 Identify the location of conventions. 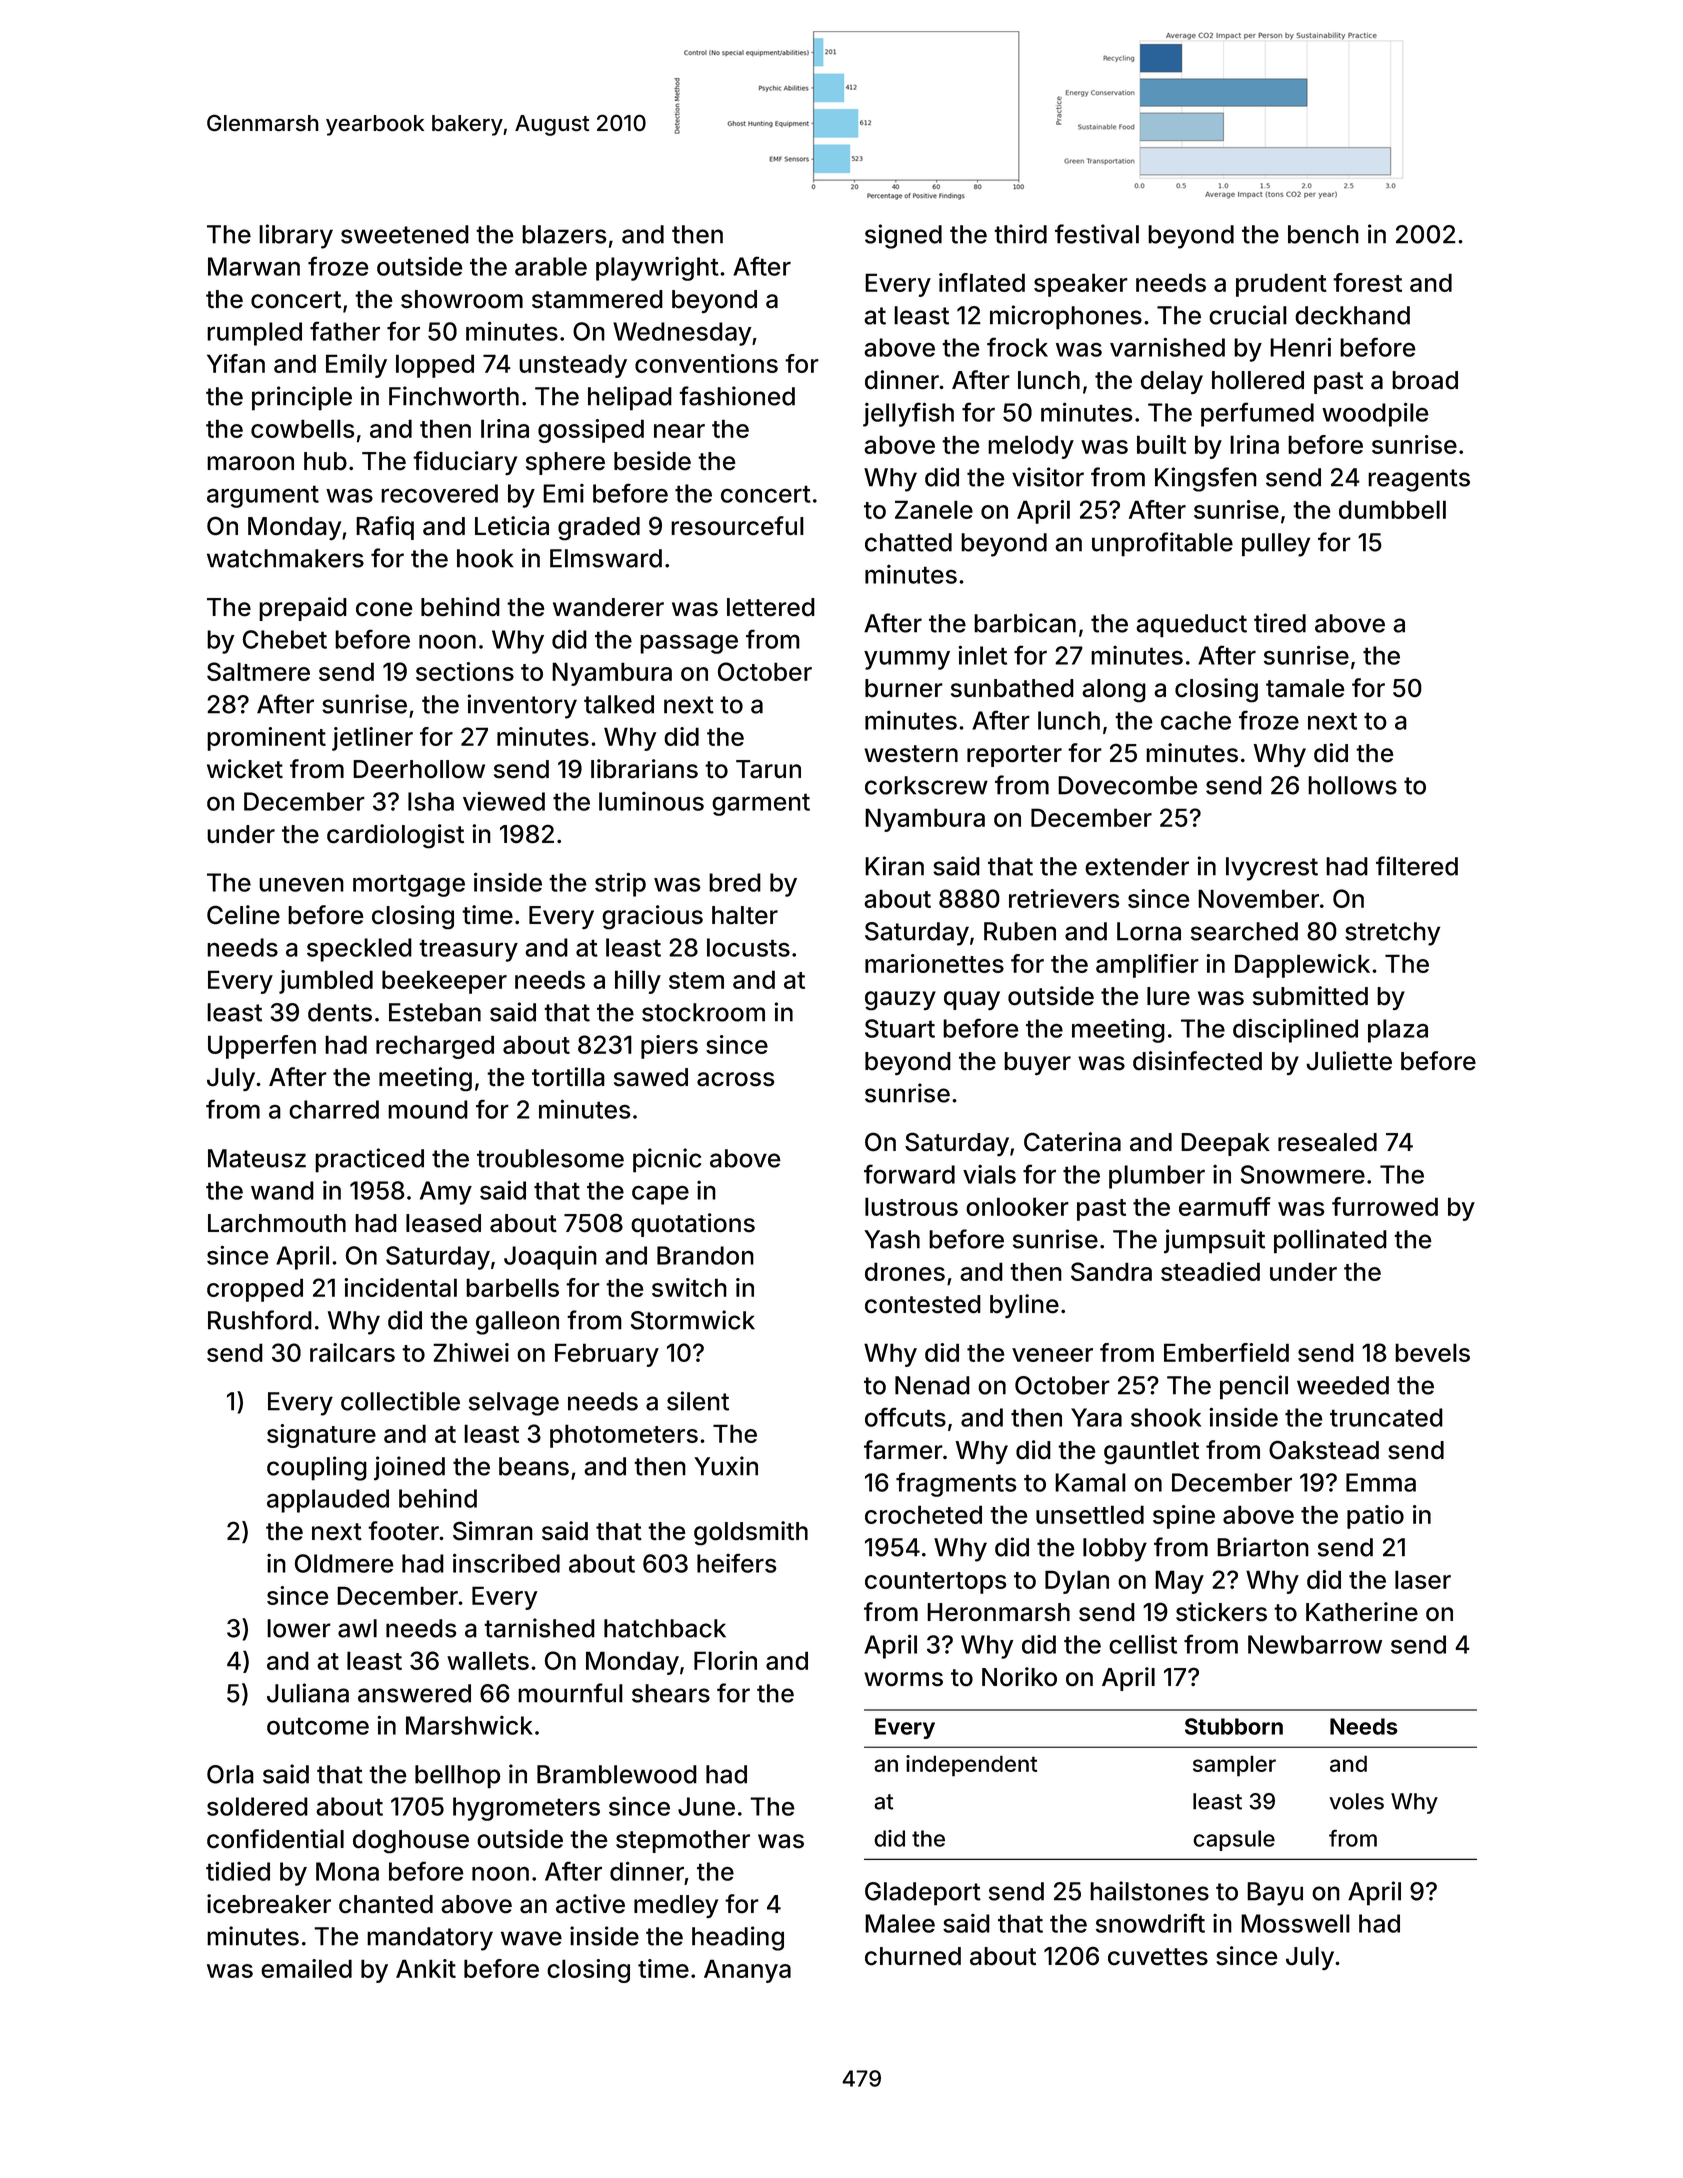
(706, 363).
